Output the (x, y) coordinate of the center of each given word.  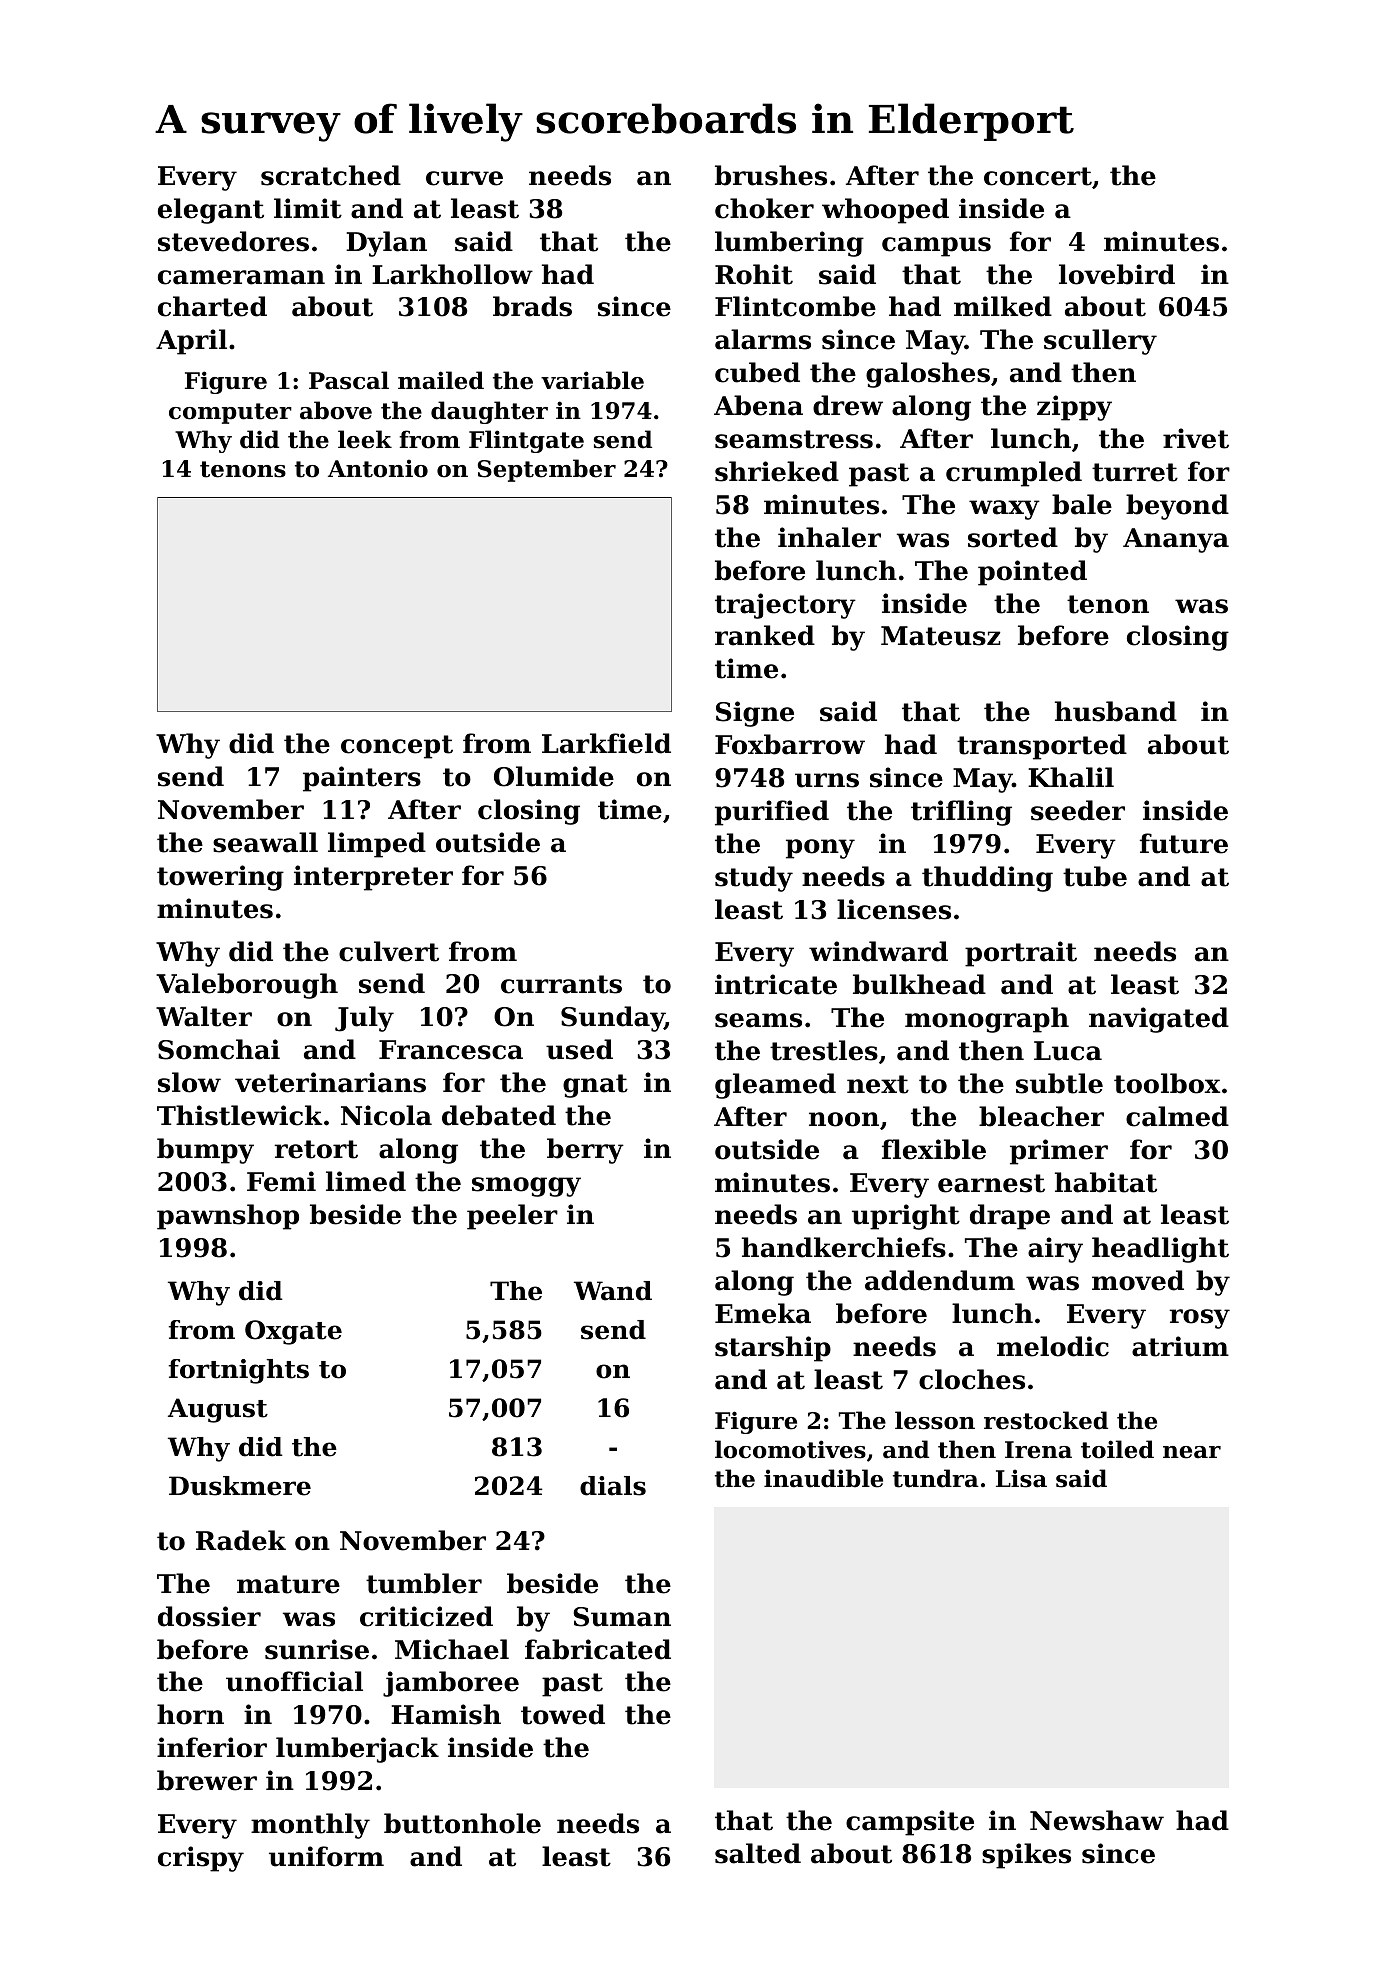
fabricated (598, 1649)
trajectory (785, 606)
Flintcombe (795, 306)
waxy (1004, 510)
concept (397, 747)
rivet (1196, 438)
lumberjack (357, 1750)
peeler (512, 1217)
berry (585, 1151)
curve (464, 178)
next (878, 1084)
